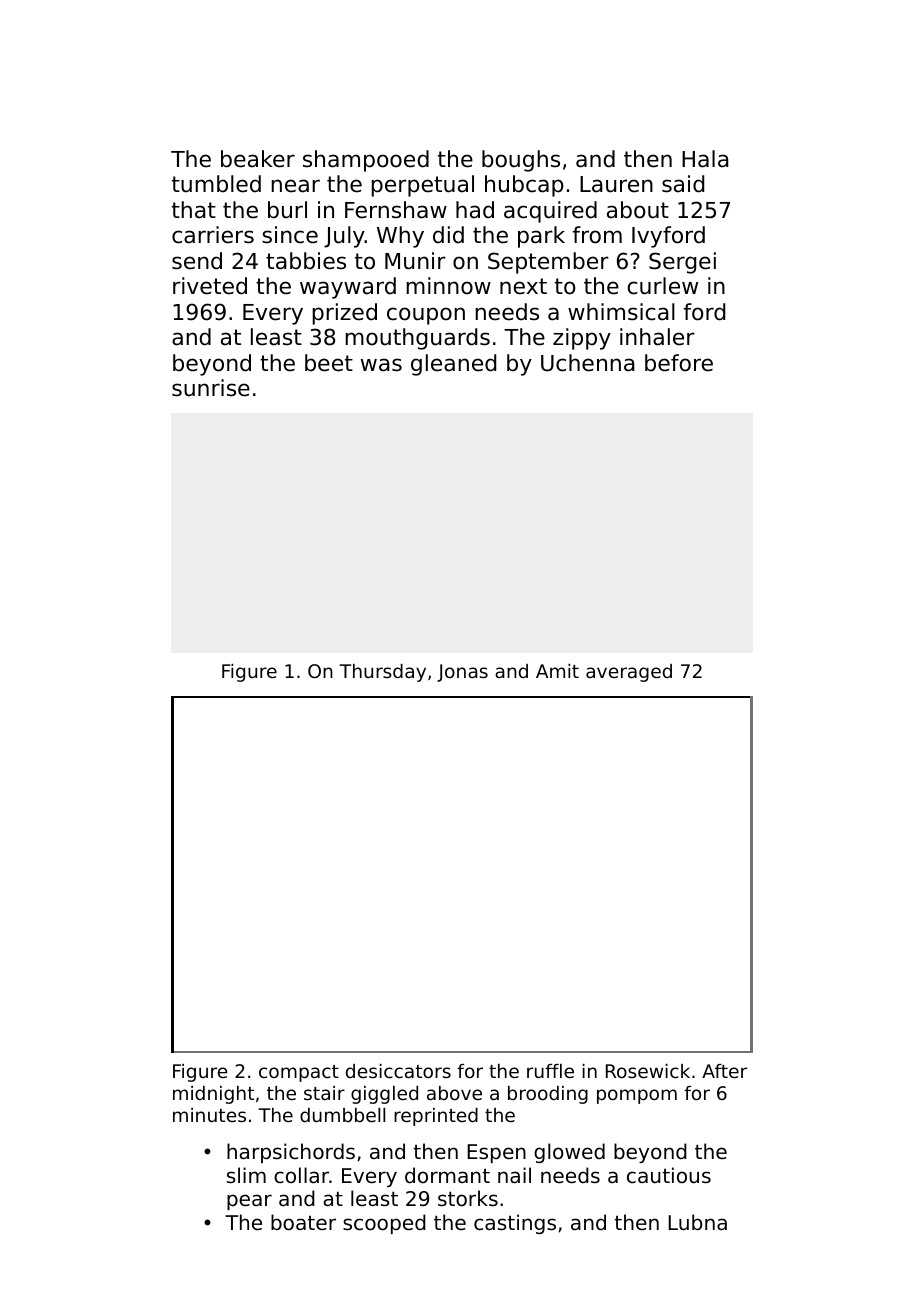 This screenshot has width=924, height=1311. Describe the element at coordinates (213, 235) in the screenshot. I see `carriers` at that location.
